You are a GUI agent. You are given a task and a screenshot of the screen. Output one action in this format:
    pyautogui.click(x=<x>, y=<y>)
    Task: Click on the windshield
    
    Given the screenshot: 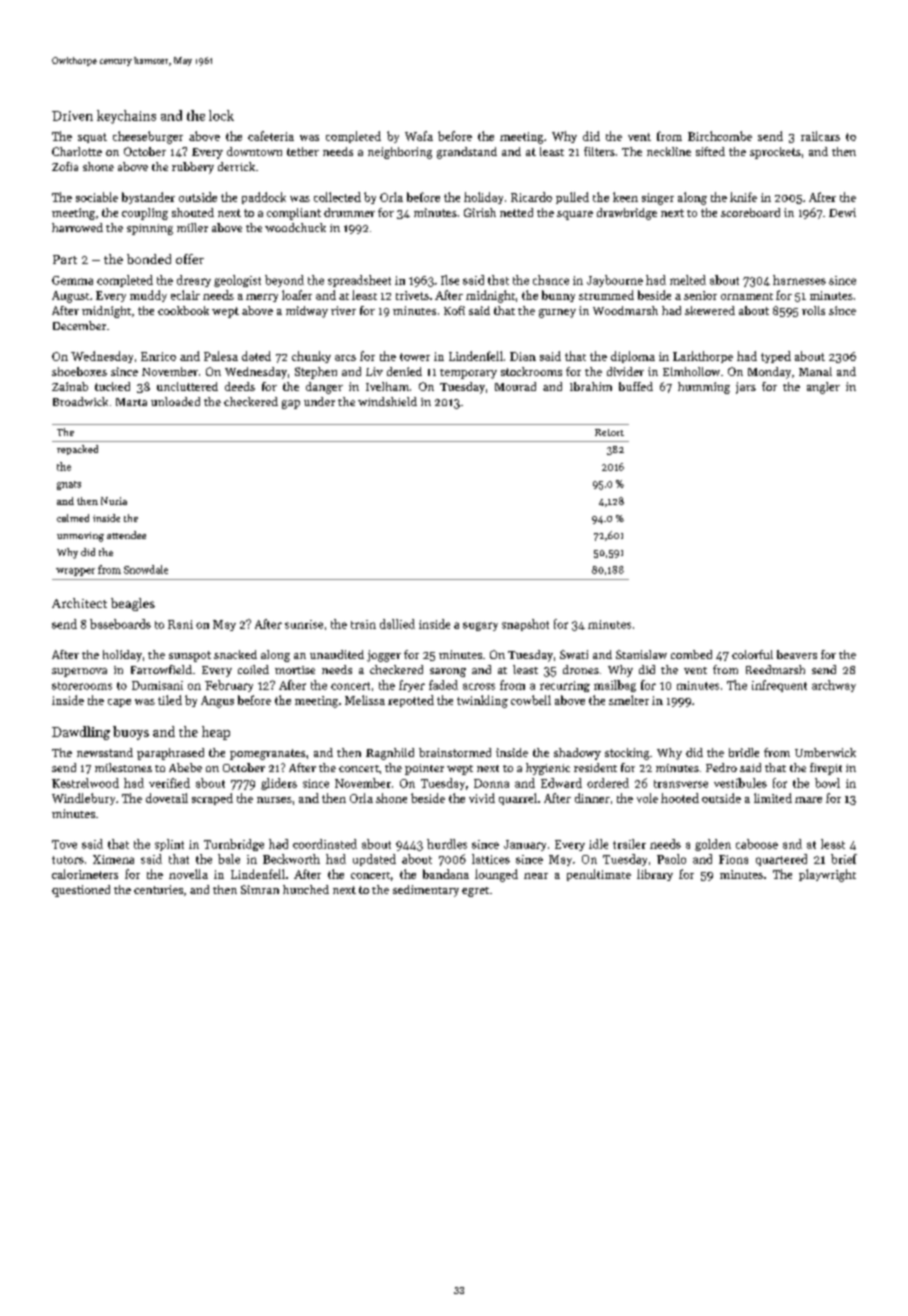 What is the action you would take?
    pyautogui.click(x=387, y=401)
